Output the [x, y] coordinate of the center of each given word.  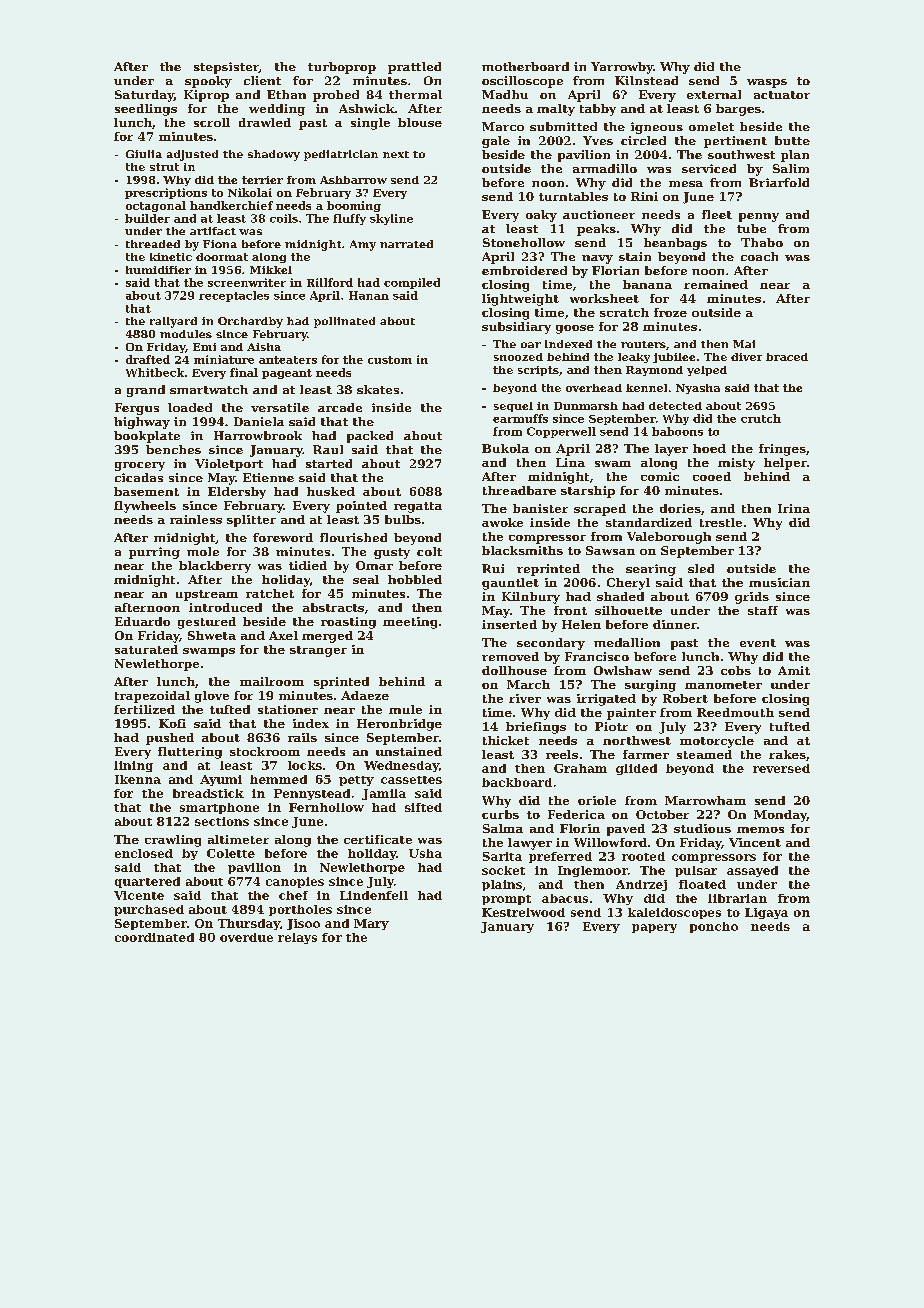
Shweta [212, 635]
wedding [277, 110]
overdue [246, 937]
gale [496, 142]
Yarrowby [622, 68]
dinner [675, 624]
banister [540, 508]
